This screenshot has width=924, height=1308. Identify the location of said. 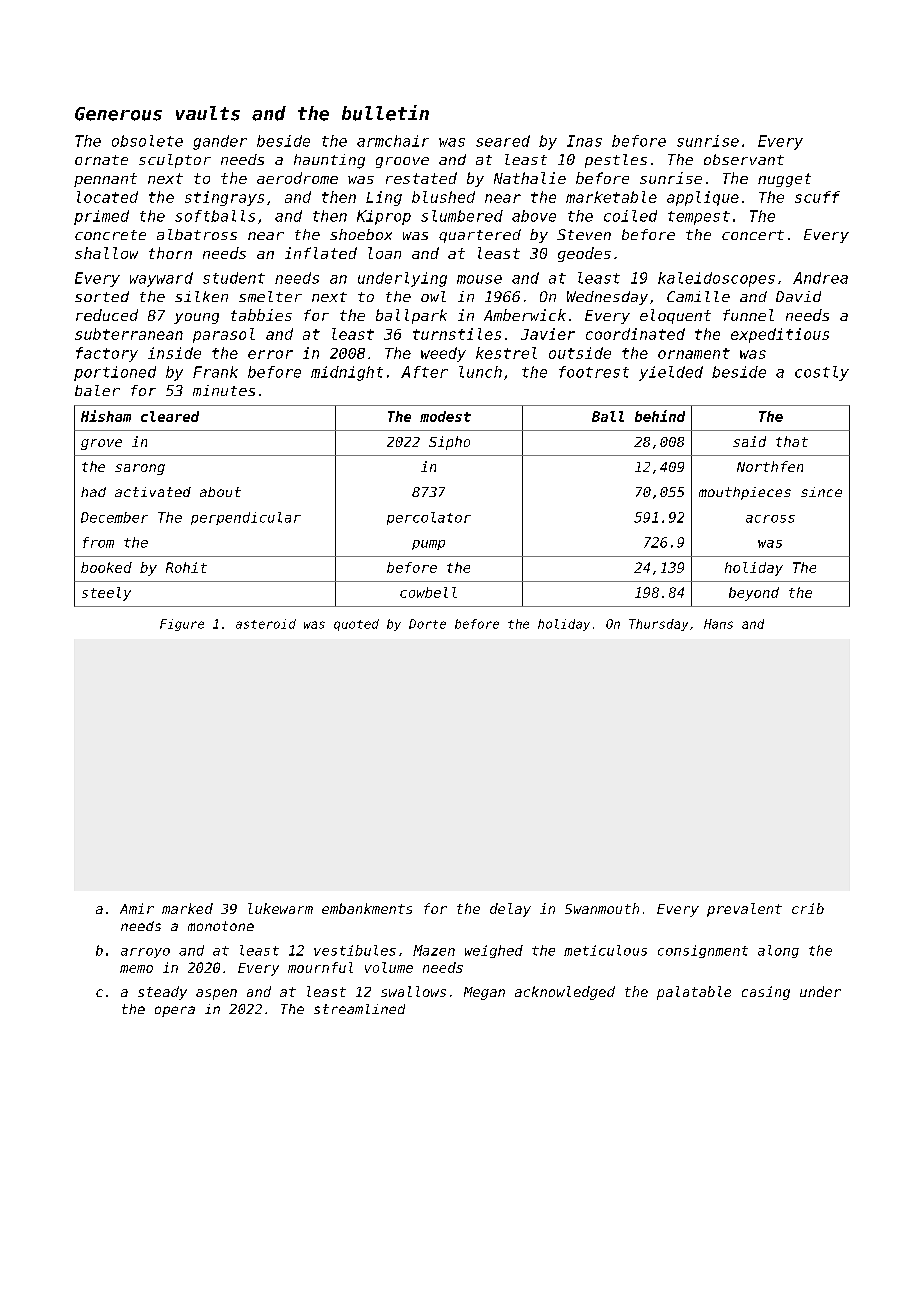
(749, 441).
